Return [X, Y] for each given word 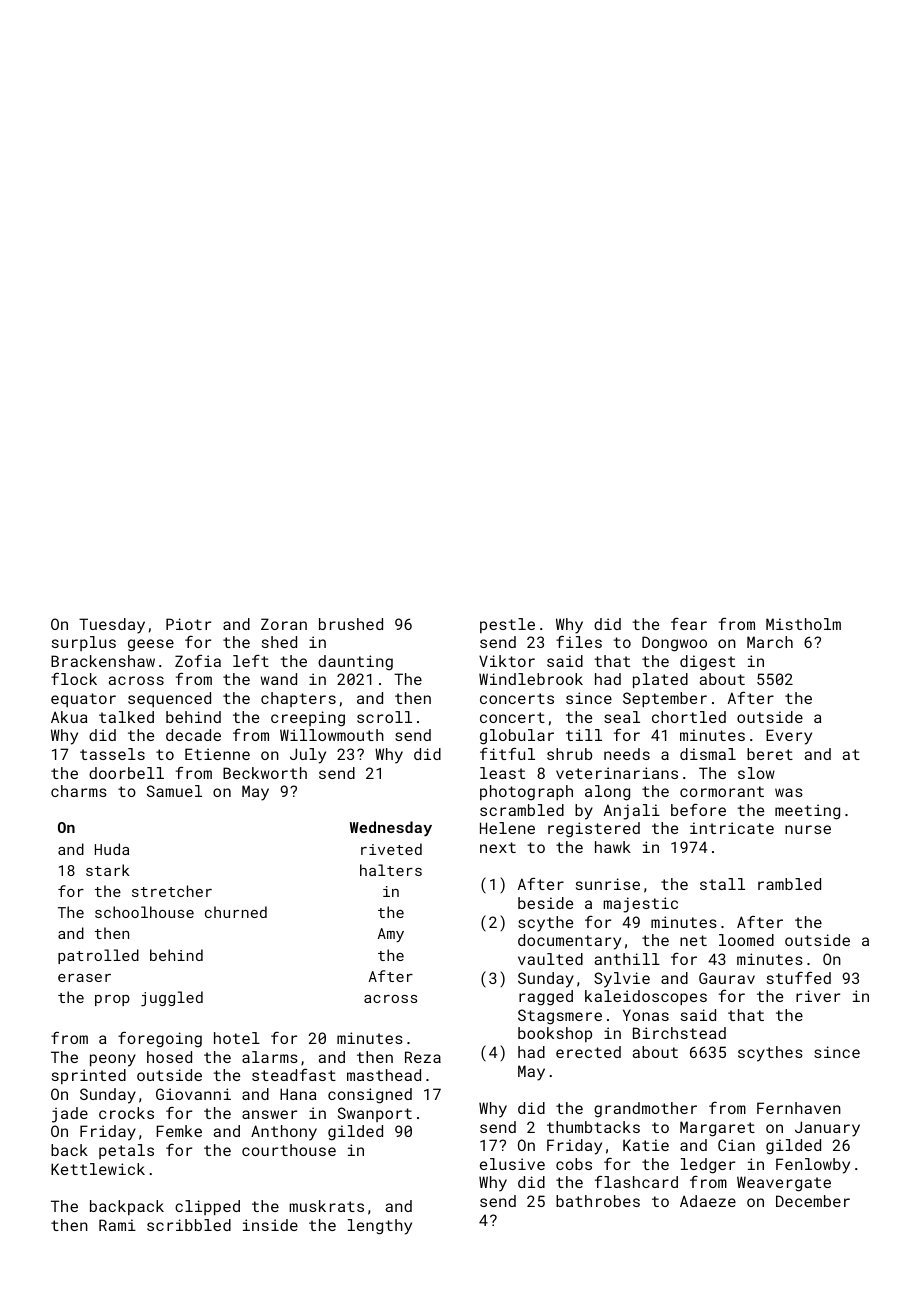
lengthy [380, 1227]
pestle [507, 625]
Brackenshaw [103, 661]
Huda [112, 849]
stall [722, 884]
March [770, 642]
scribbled [189, 1225]
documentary [569, 942]
